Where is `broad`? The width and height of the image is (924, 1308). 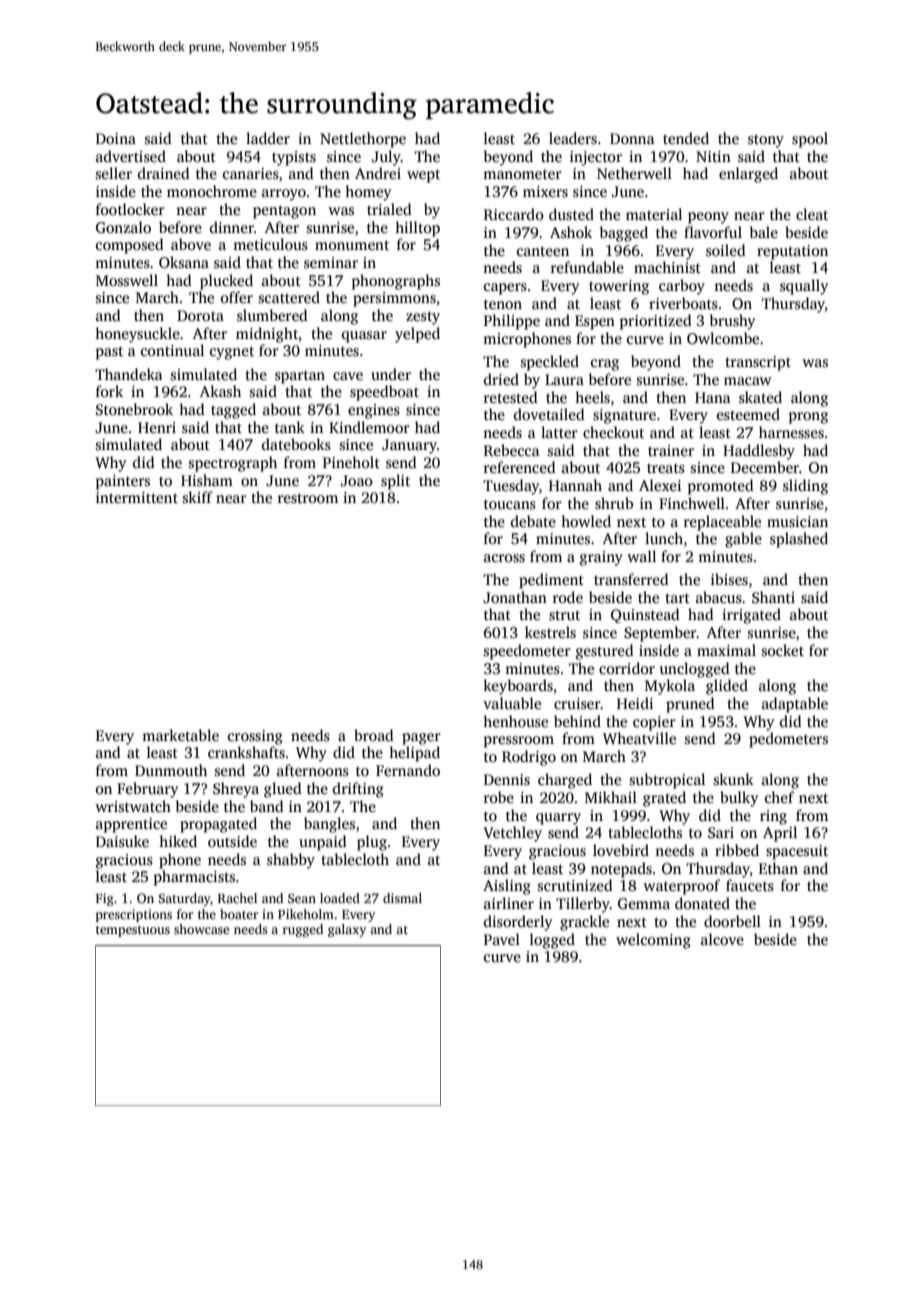
broad is located at coordinates (374, 735).
